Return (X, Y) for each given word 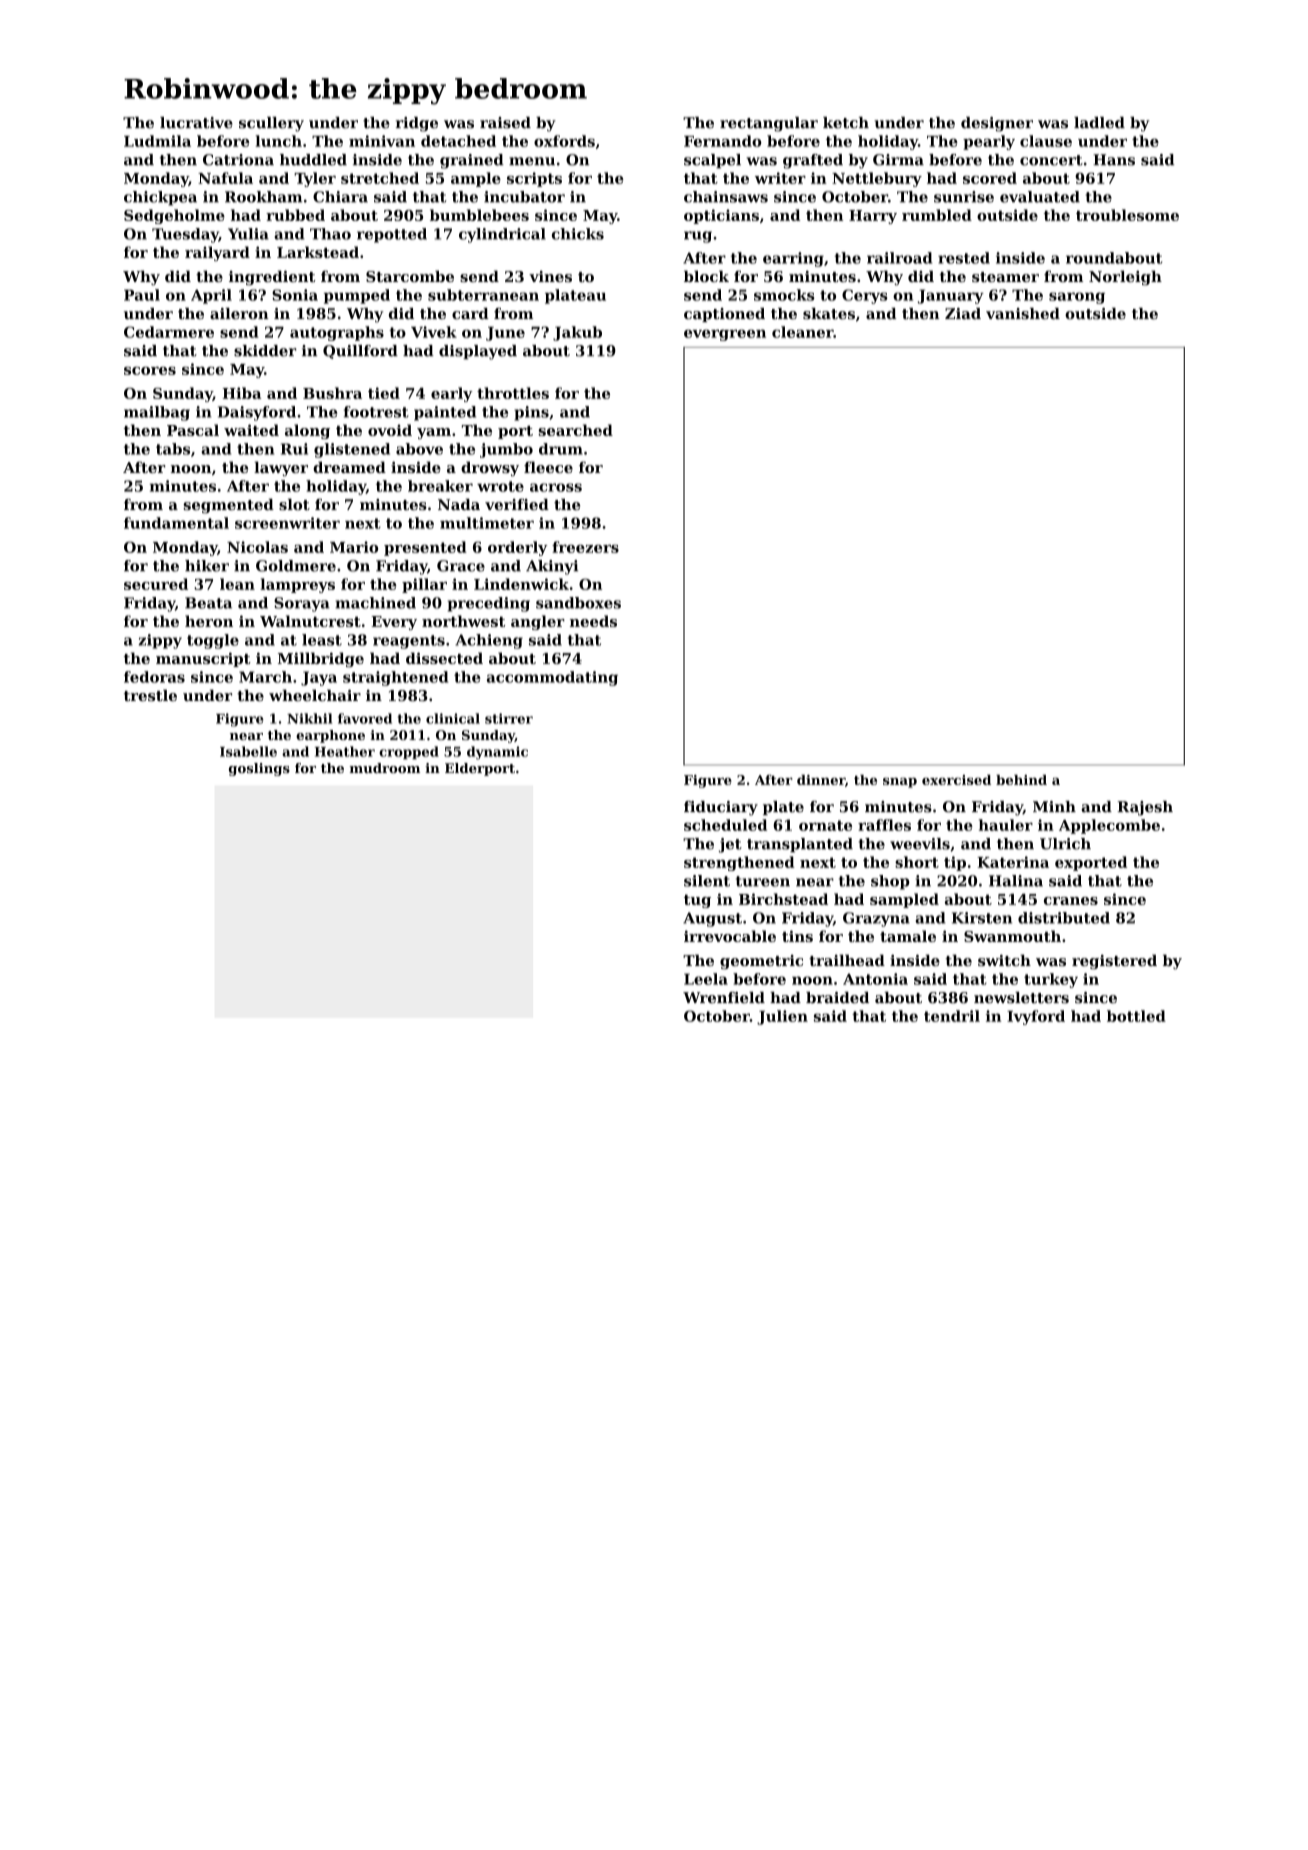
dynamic (497, 753)
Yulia (248, 234)
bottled (1136, 1016)
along (307, 431)
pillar (424, 585)
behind (1021, 780)
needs (593, 621)
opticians (721, 216)
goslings (259, 769)
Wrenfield (724, 998)
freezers (585, 547)
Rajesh (1145, 808)
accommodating (552, 678)
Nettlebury (877, 179)
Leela (706, 979)
